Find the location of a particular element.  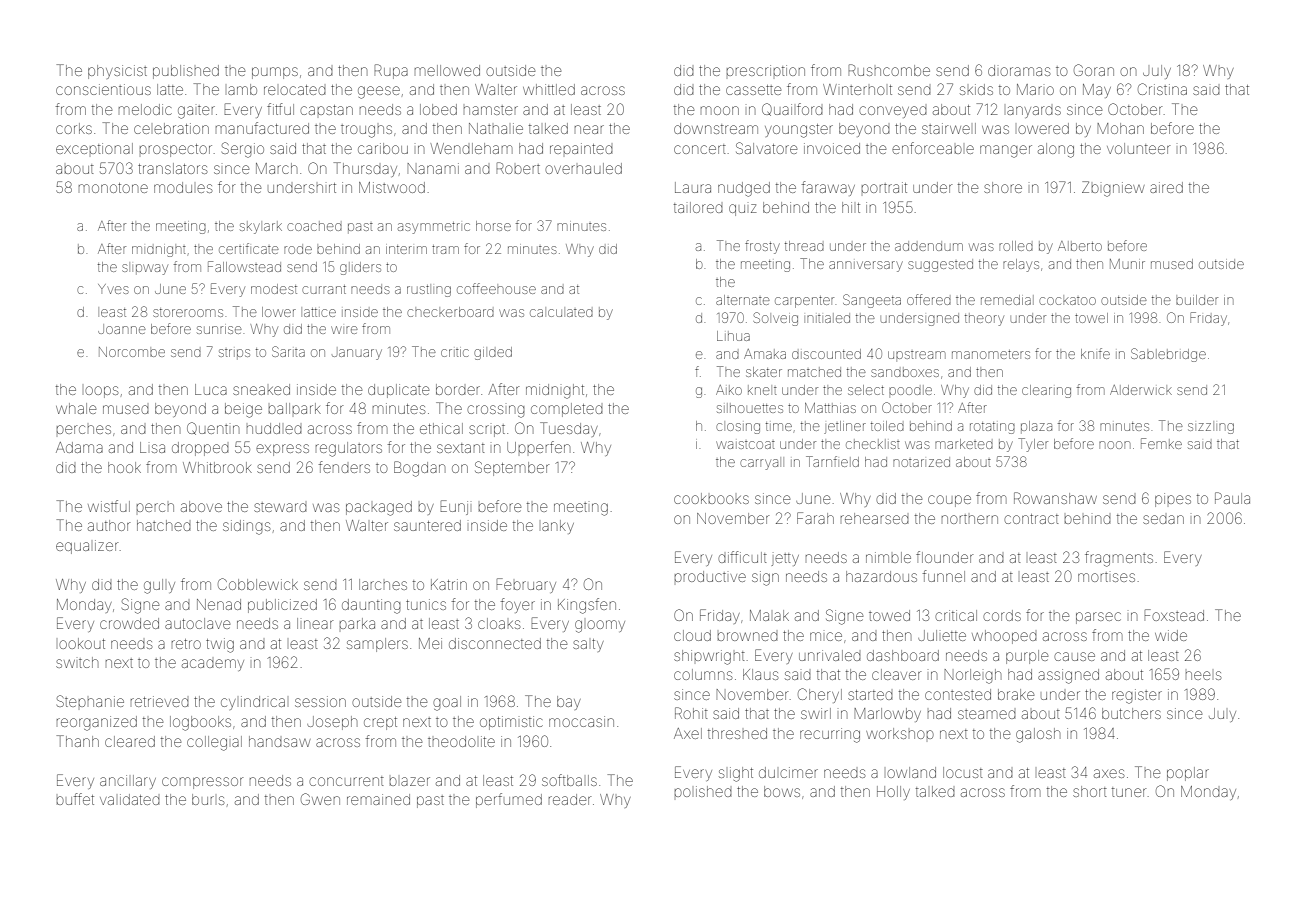

Holly is located at coordinates (893, 793).
